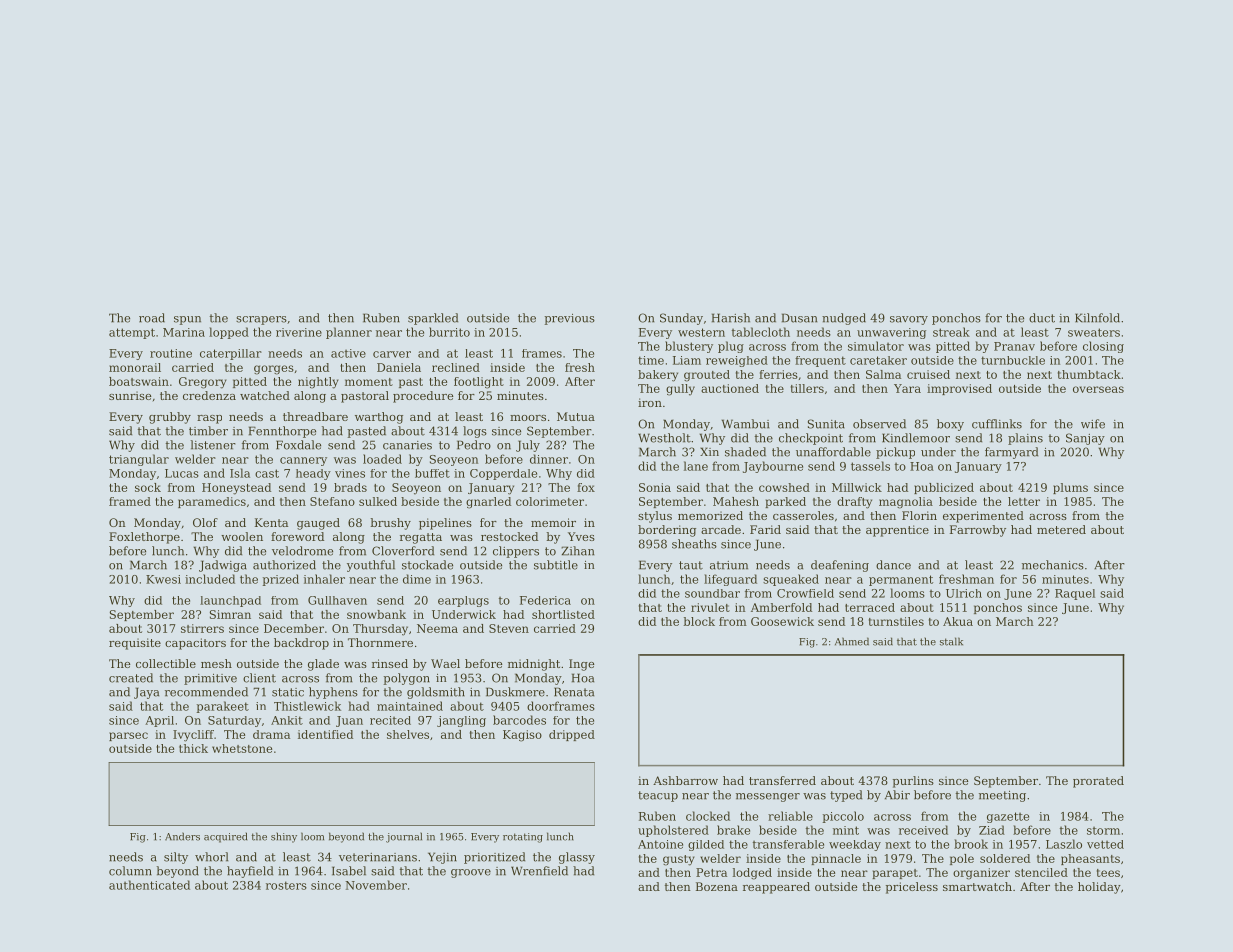 The image size is (1233, 952). Describe the element at coordinates (699, 621) in the screenshot. I see `block` at that location.
